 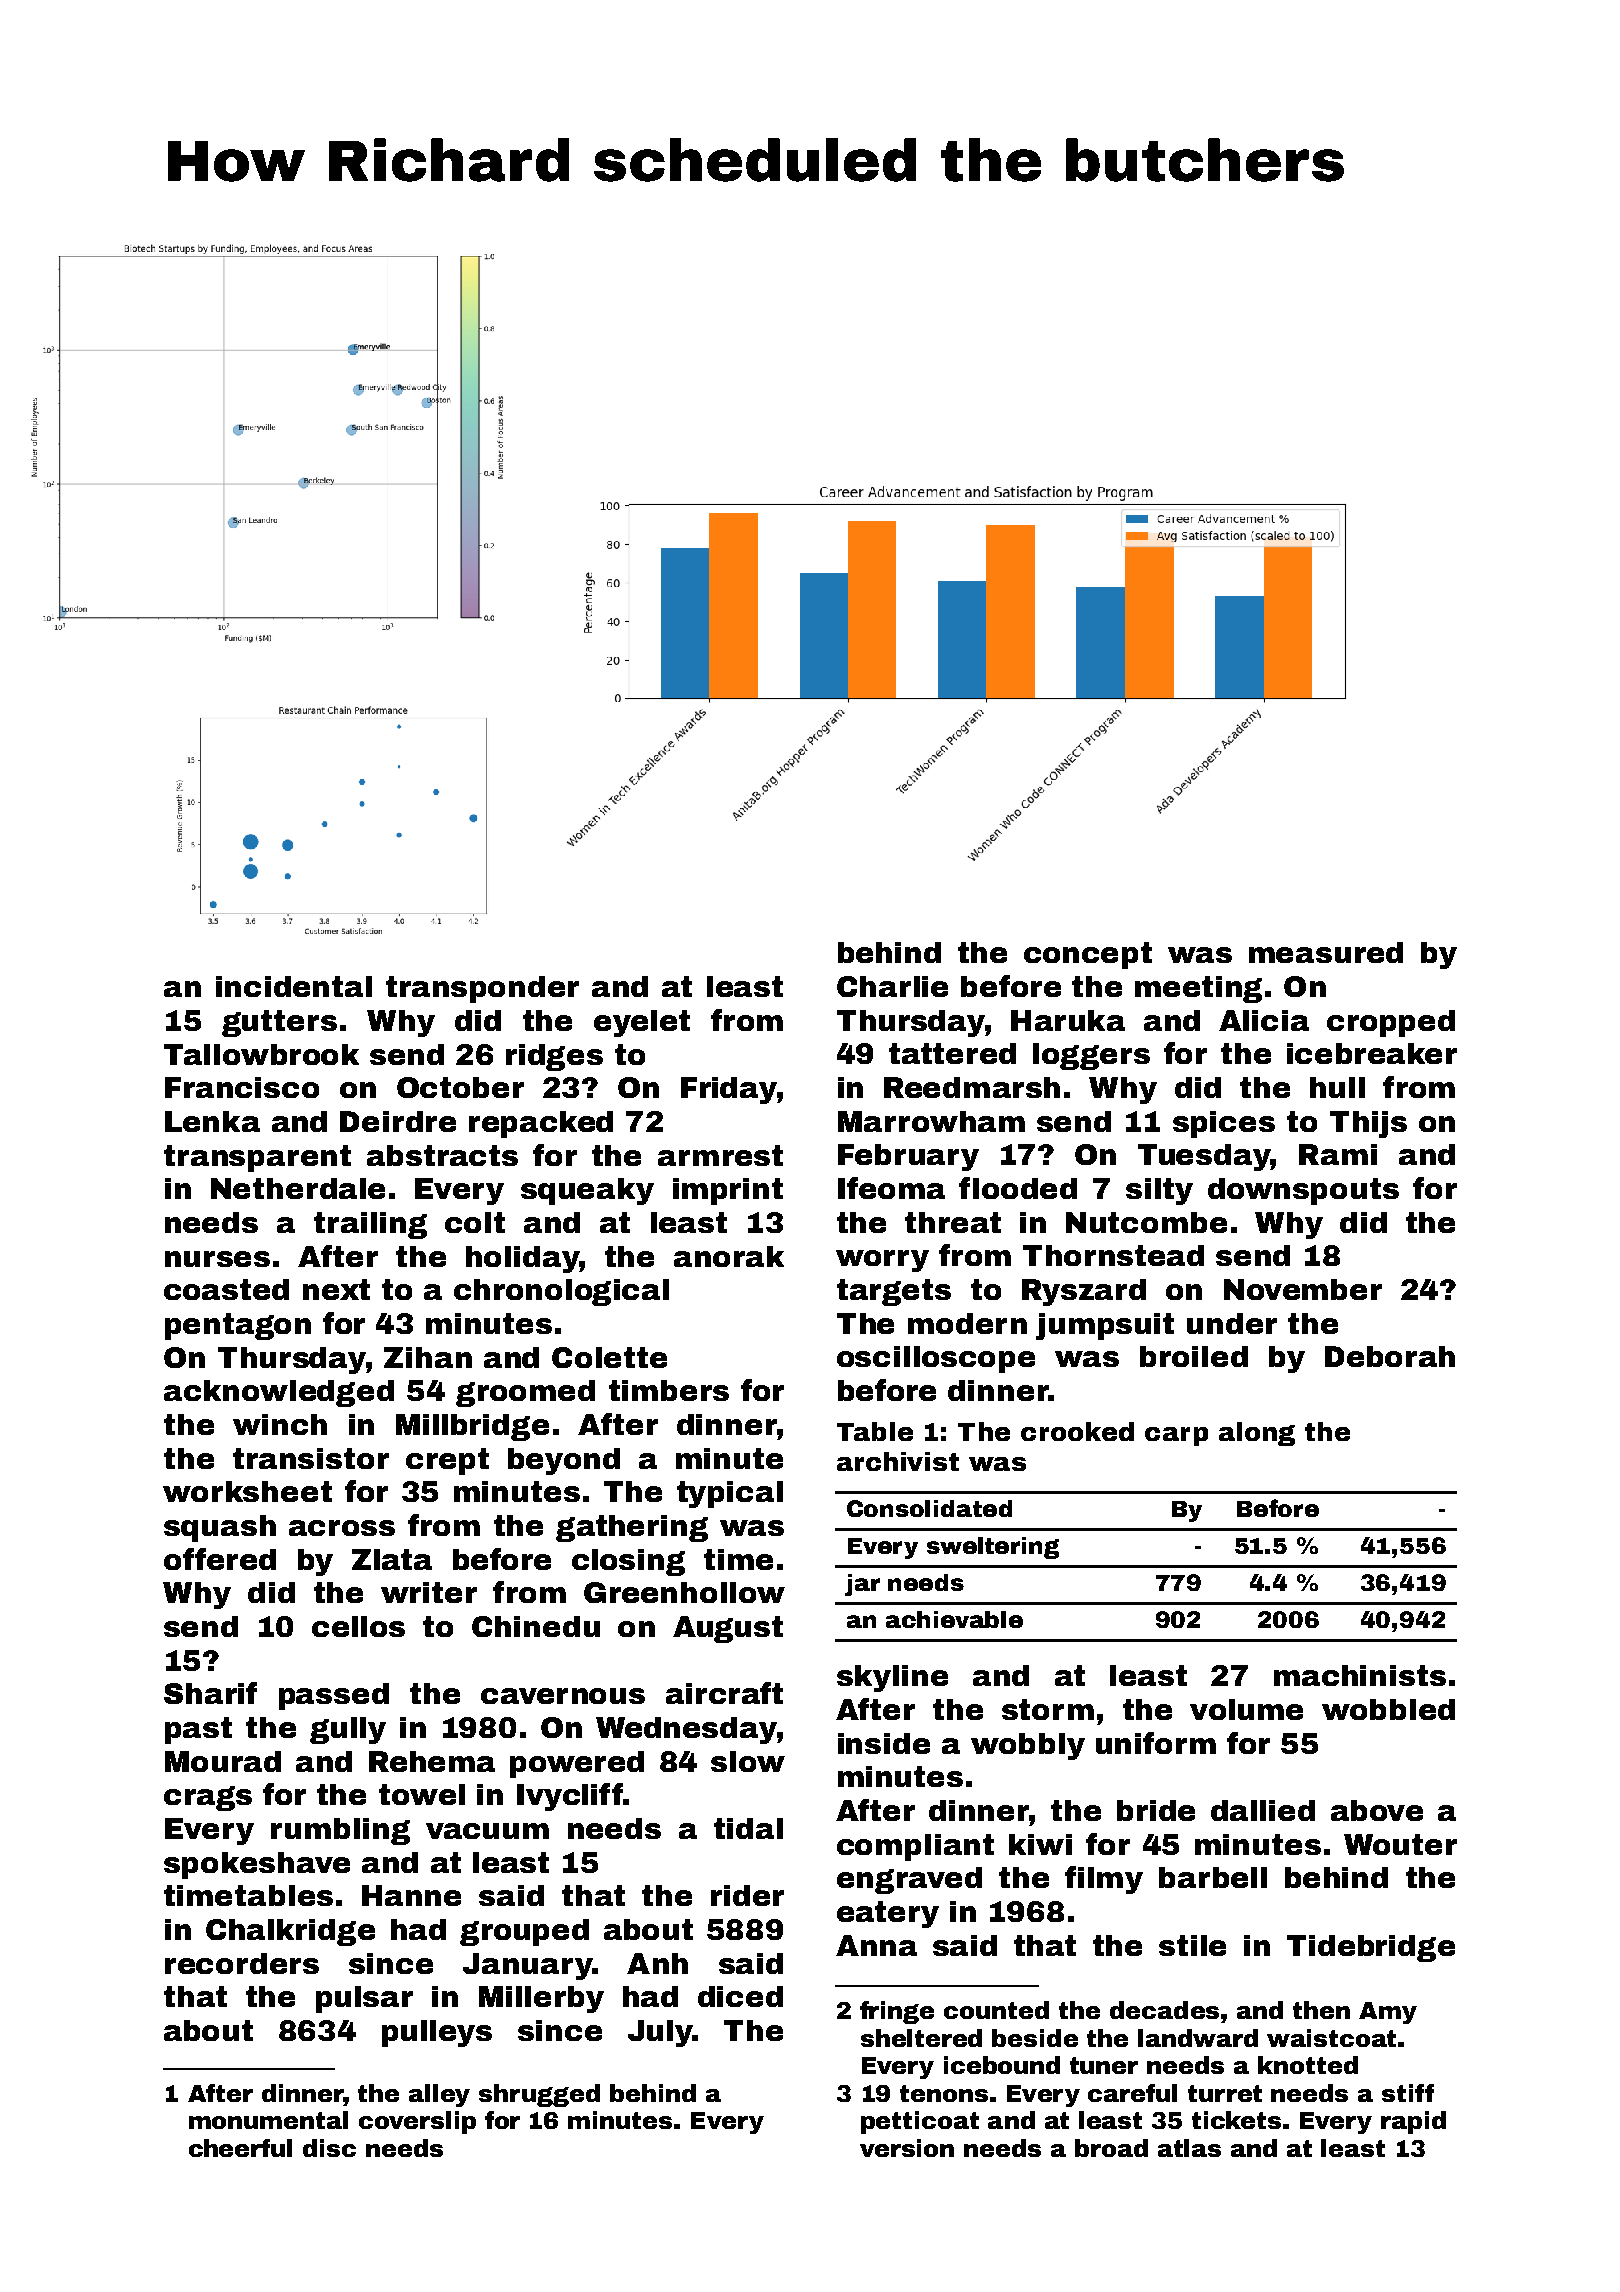 What do you see at coordinates (728, 1191) in the image?
I see `imprint` at bounding box center [728, 1191].
